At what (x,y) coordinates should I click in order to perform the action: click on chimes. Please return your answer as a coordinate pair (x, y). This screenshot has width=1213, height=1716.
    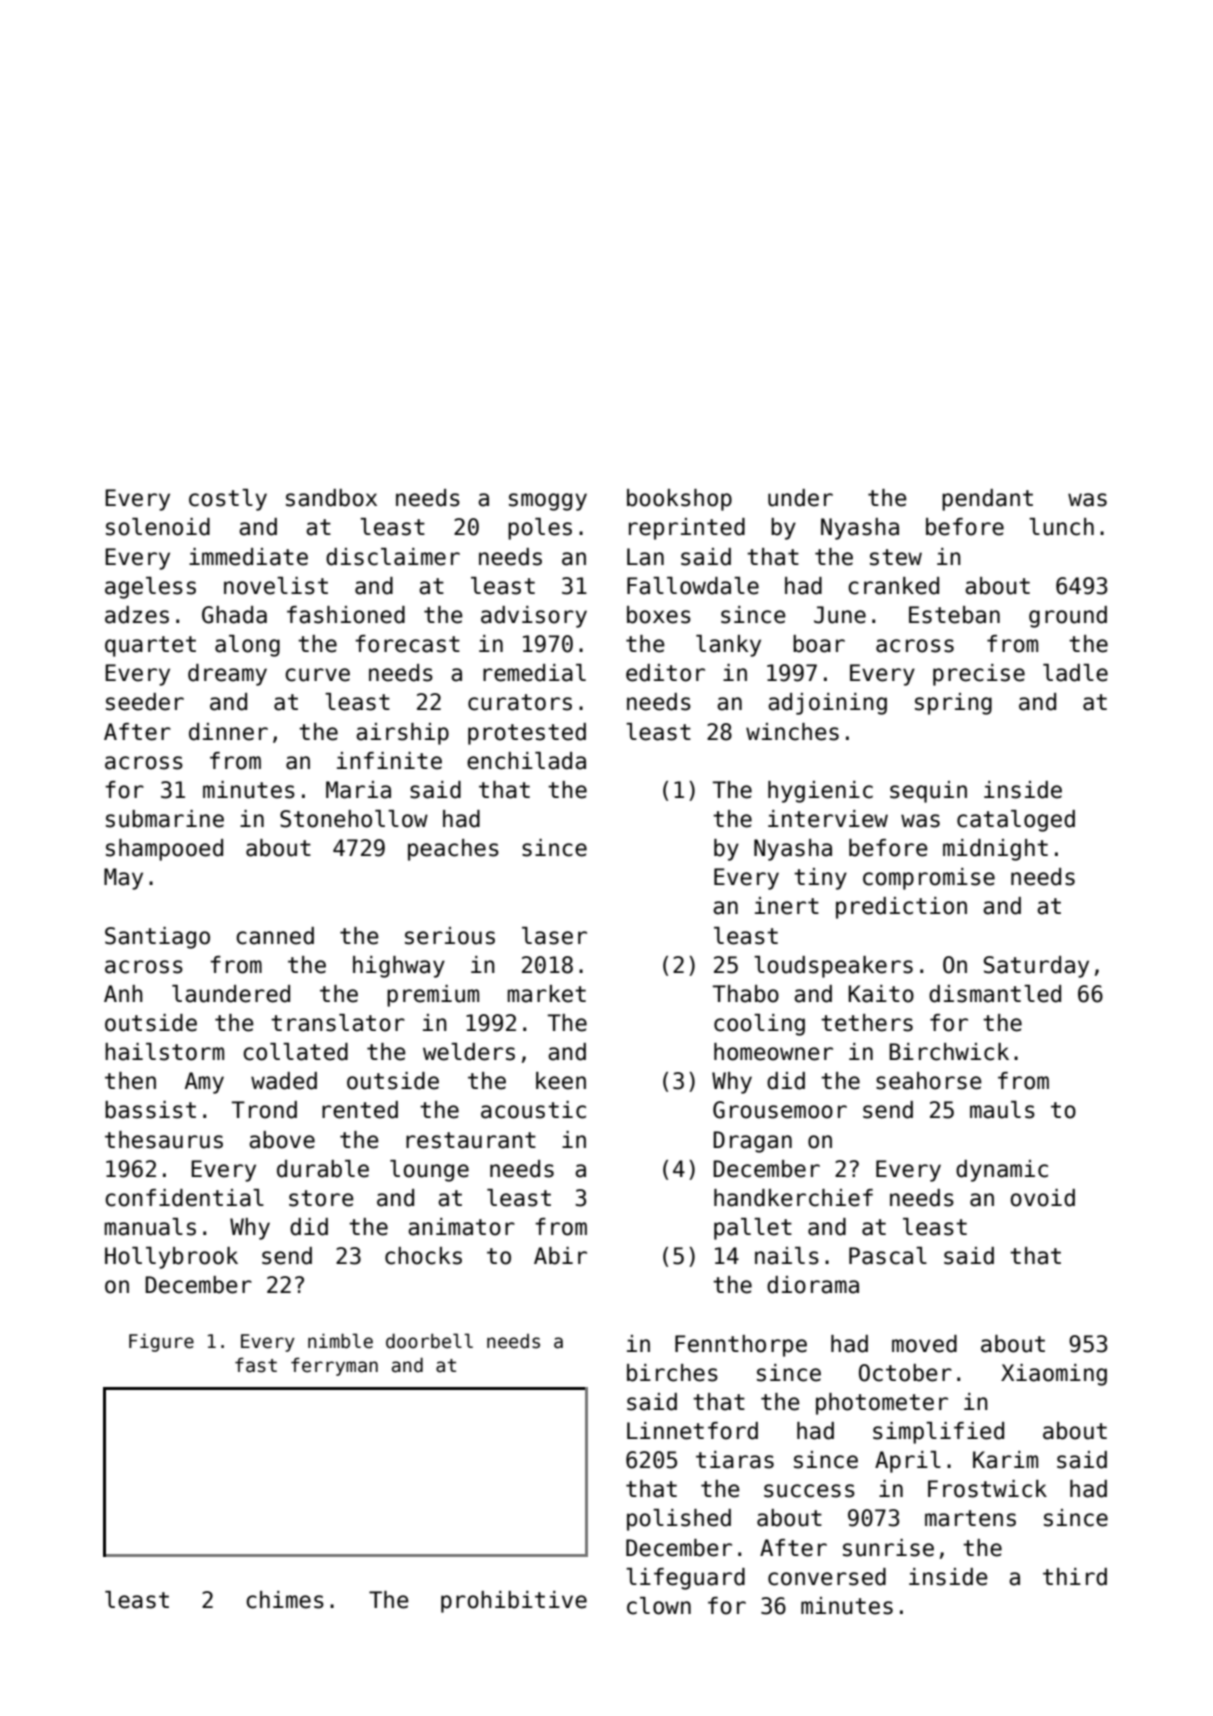
    Looking at the image, I should click on (285, 1600).
